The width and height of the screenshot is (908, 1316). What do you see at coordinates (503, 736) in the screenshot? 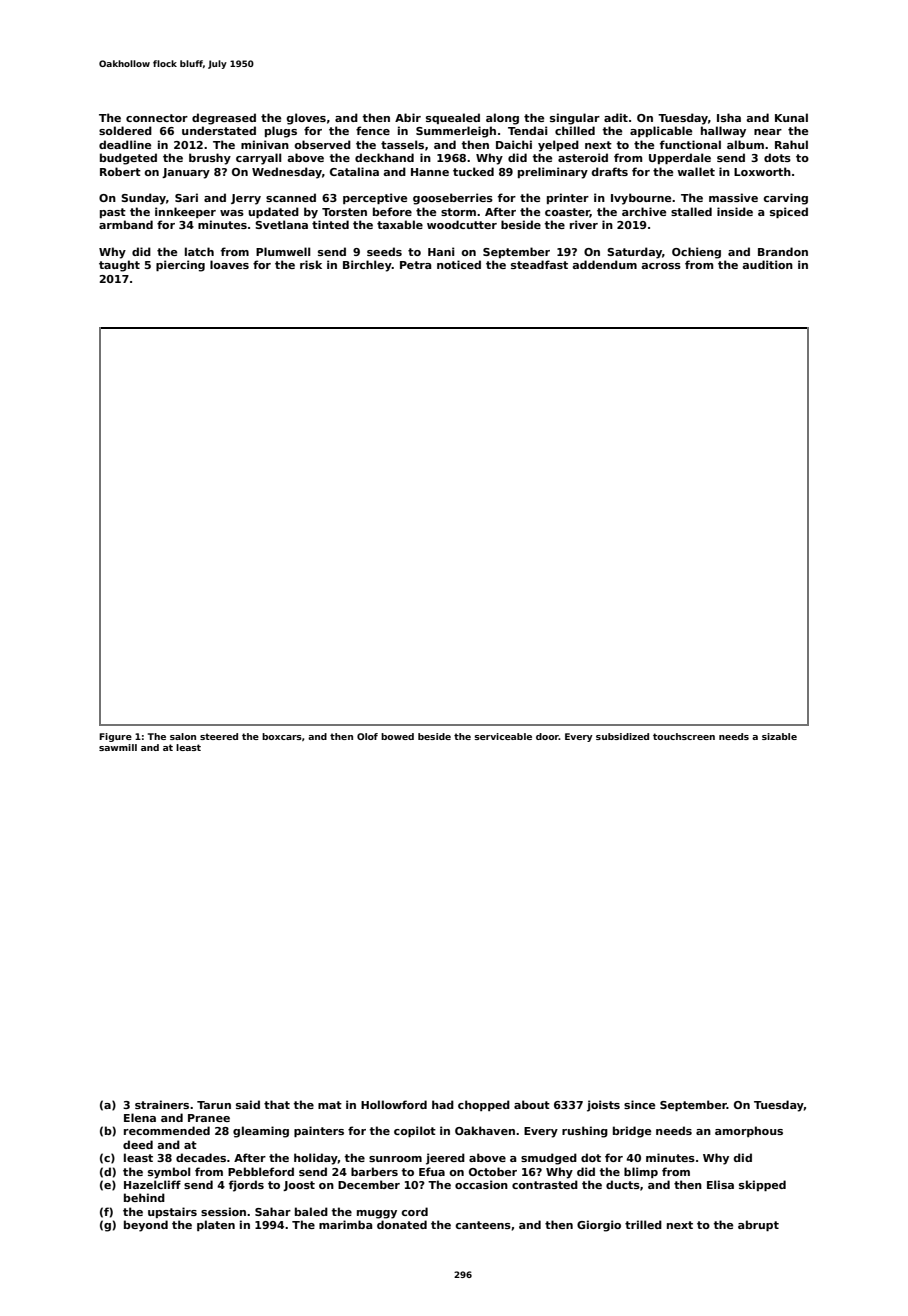
I see `serviceable` at bounding box center [503, 736].
